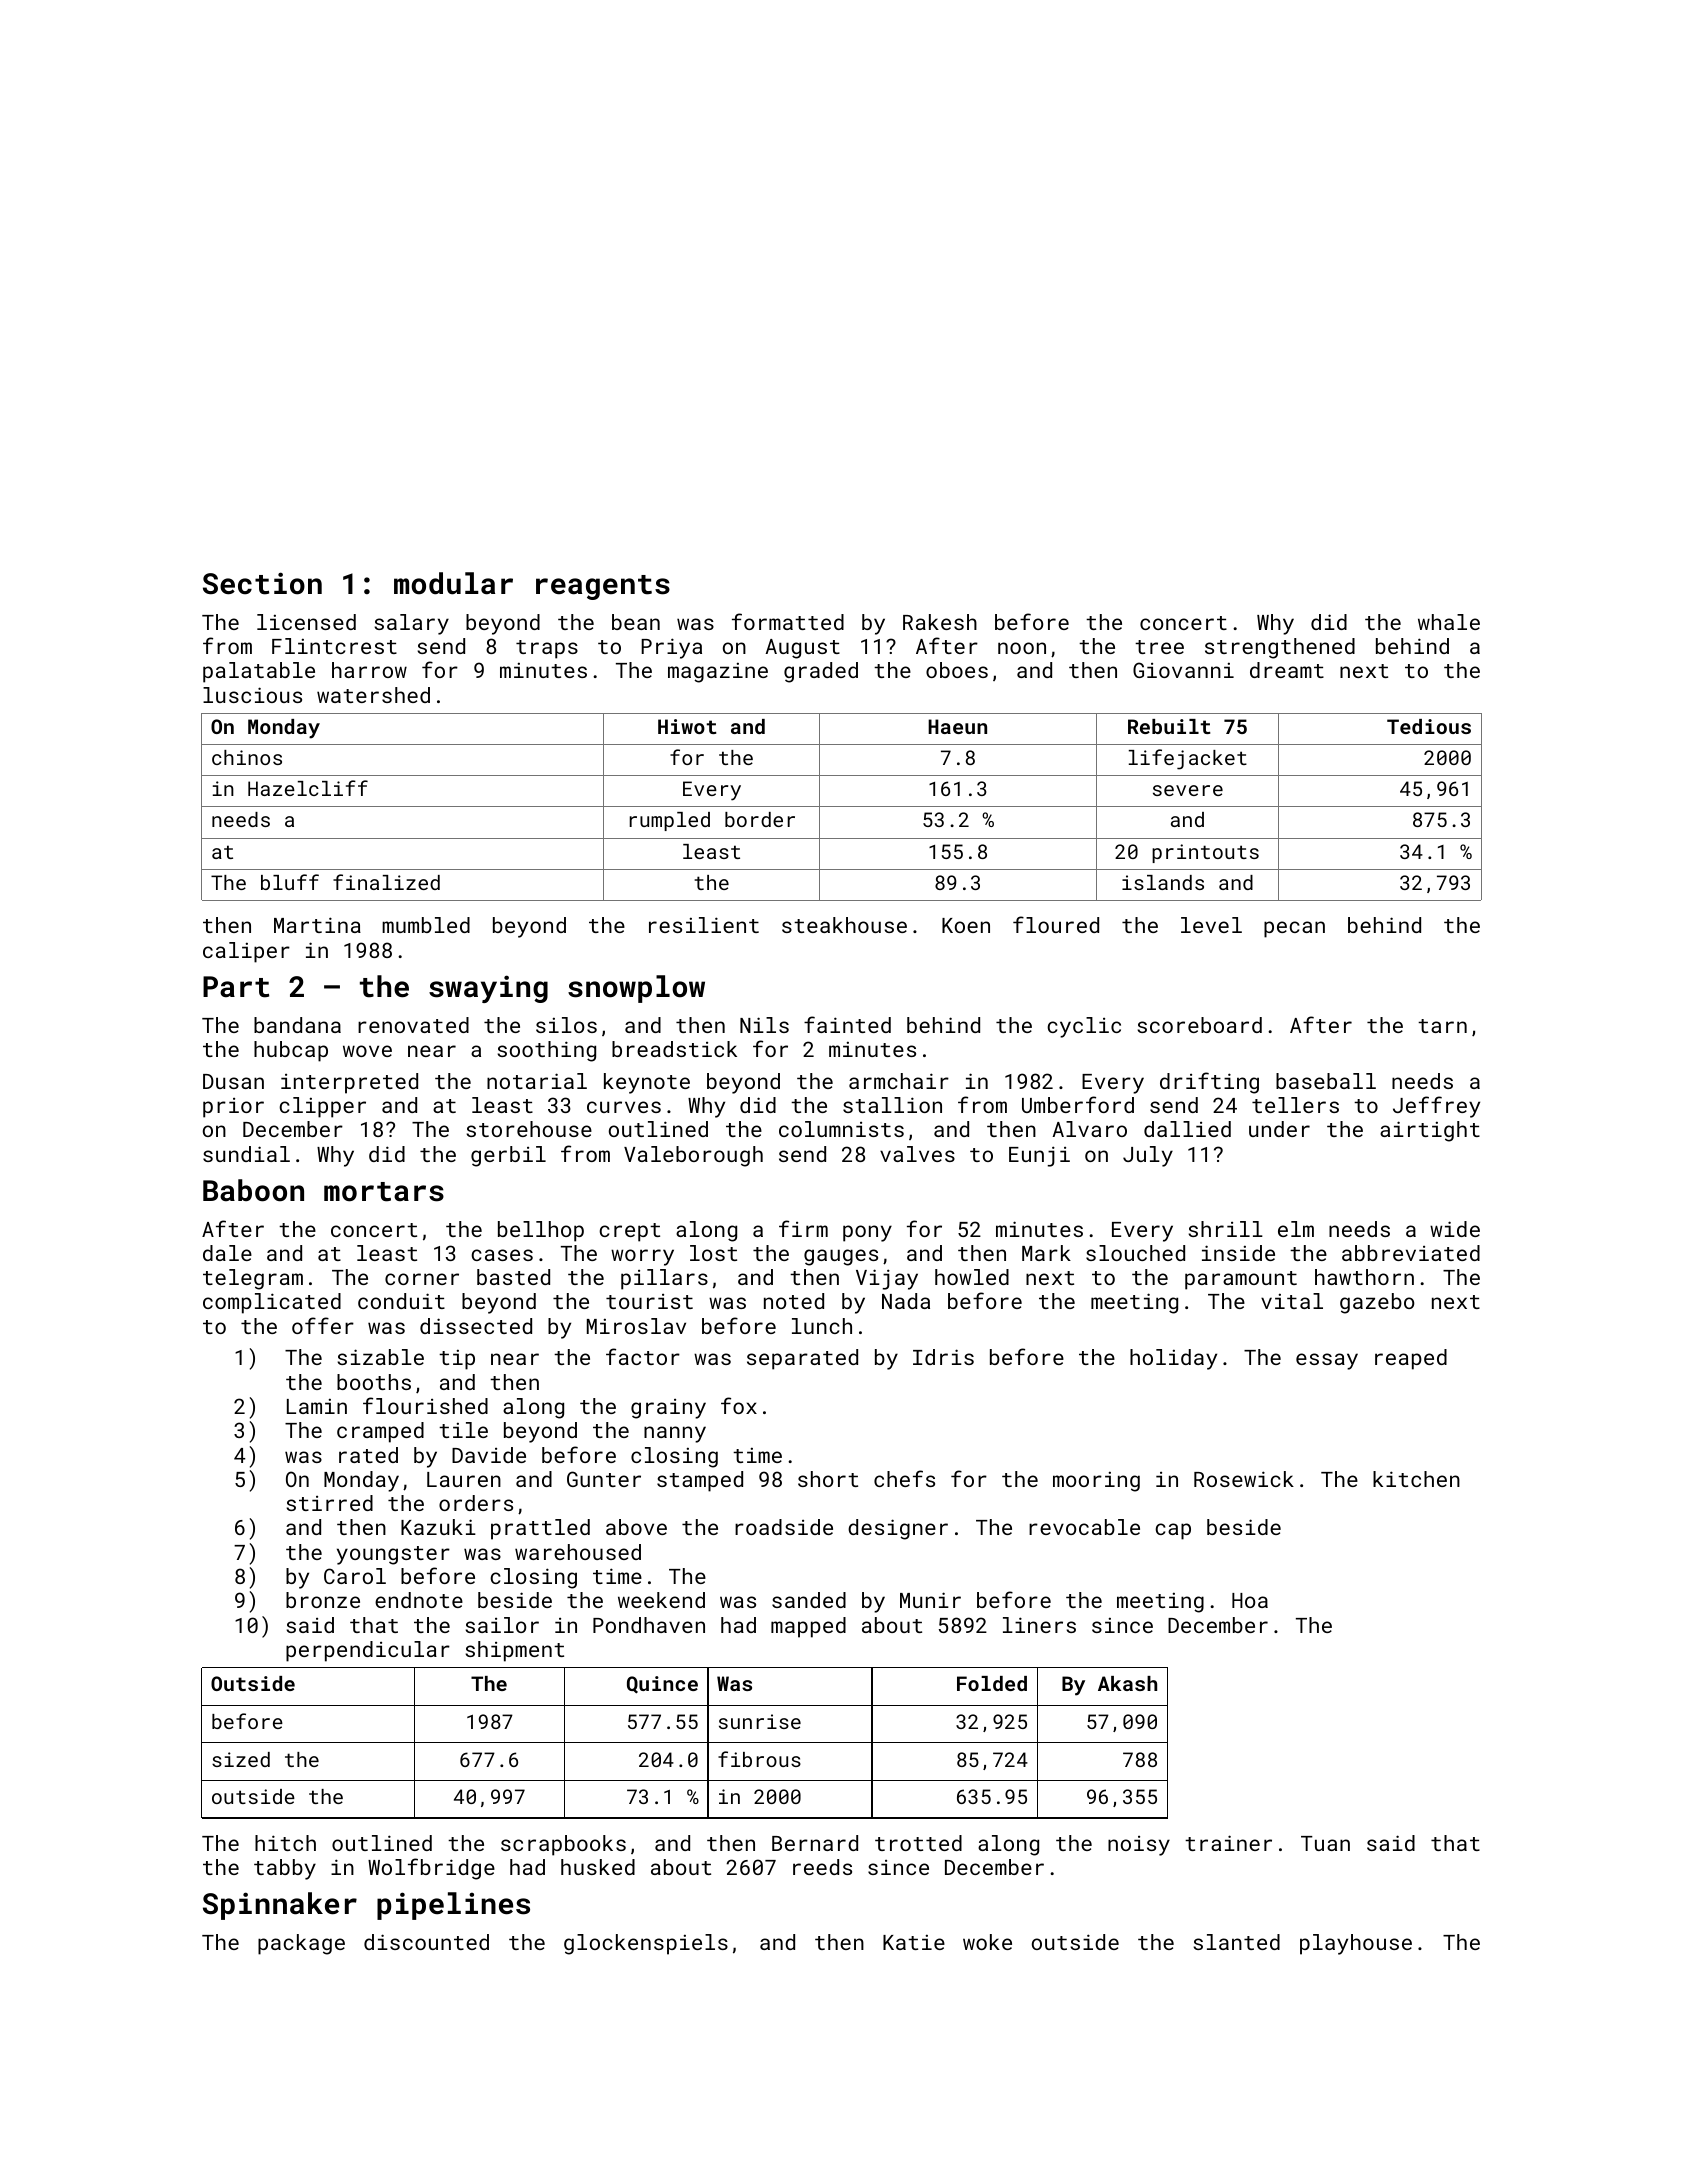 This screenshot has width=1683, height=2178. What do you see at coordinates (285, 1843) in the screenshot?
I see `hitch` at bounding box center [285, 1843].
